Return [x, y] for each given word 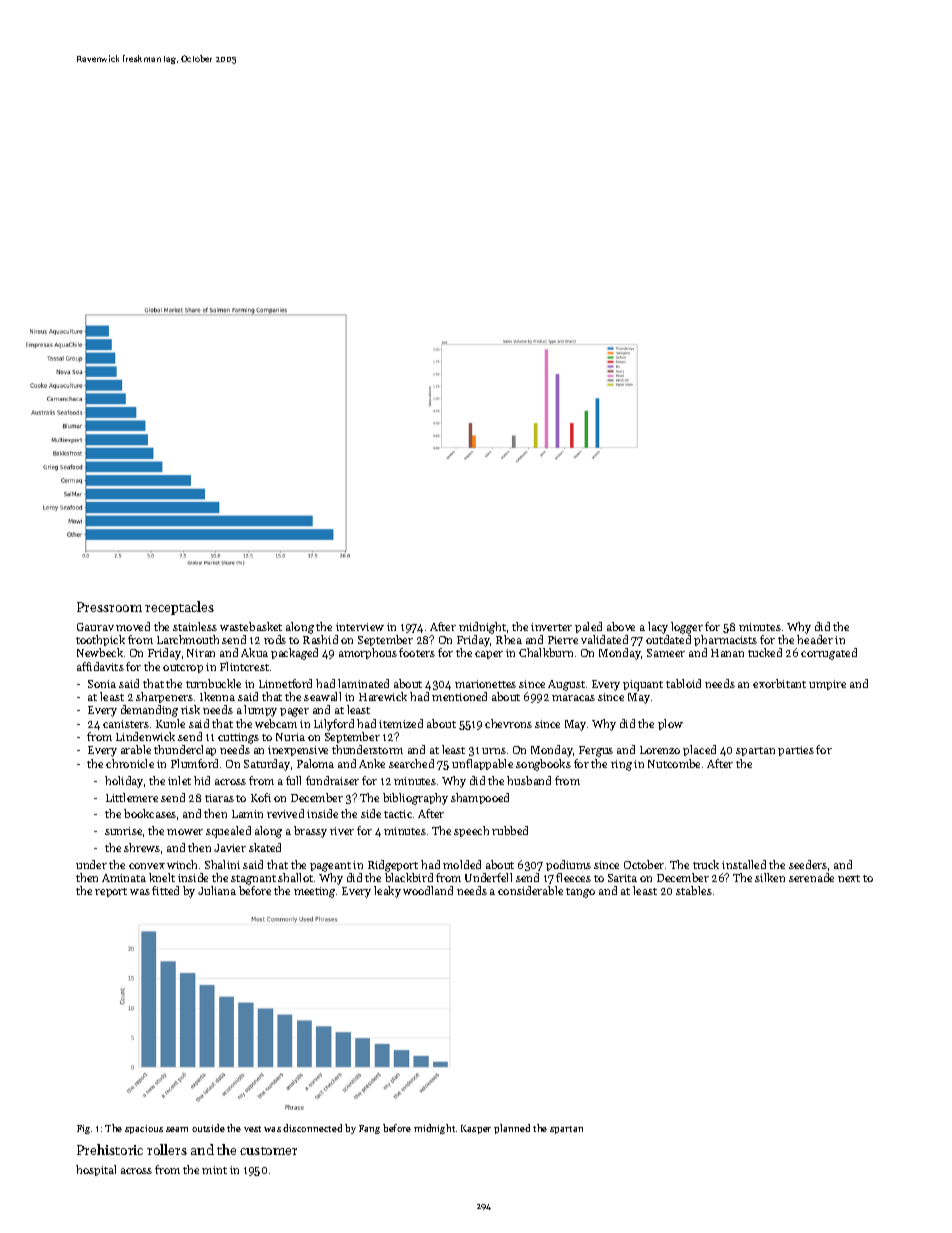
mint [214, 1170]
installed [744, 864]
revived [285, 813]
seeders [808, 864]
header [815, 639]
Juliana [217, 890]
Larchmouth [188, 639]
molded [462, 864]
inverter [551, 627]
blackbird [409, 877]
